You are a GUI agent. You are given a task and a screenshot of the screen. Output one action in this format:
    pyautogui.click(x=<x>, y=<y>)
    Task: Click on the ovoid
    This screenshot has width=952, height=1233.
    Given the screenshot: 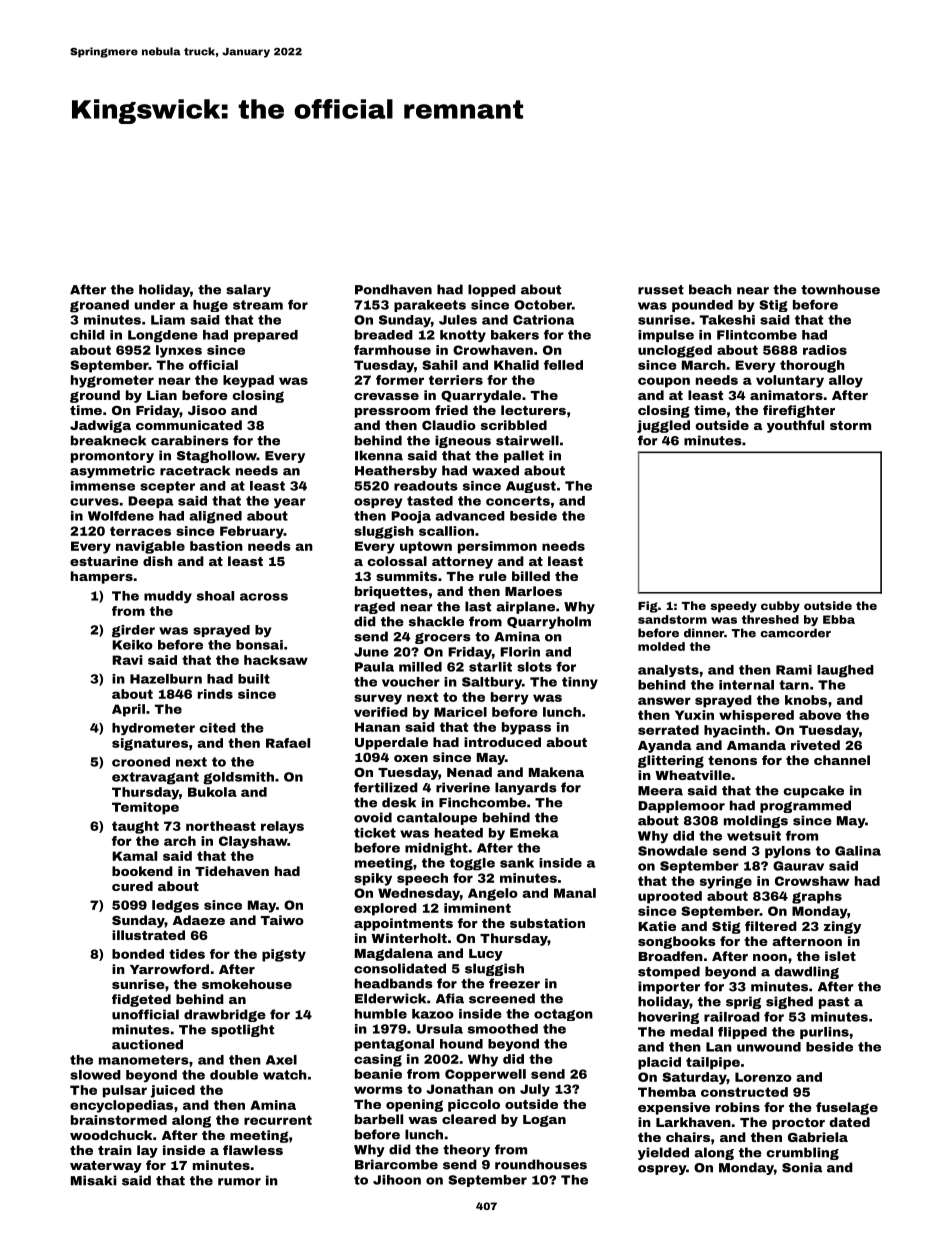 What is the action you would take?
    pyautogui.click(x=373, y=817)
